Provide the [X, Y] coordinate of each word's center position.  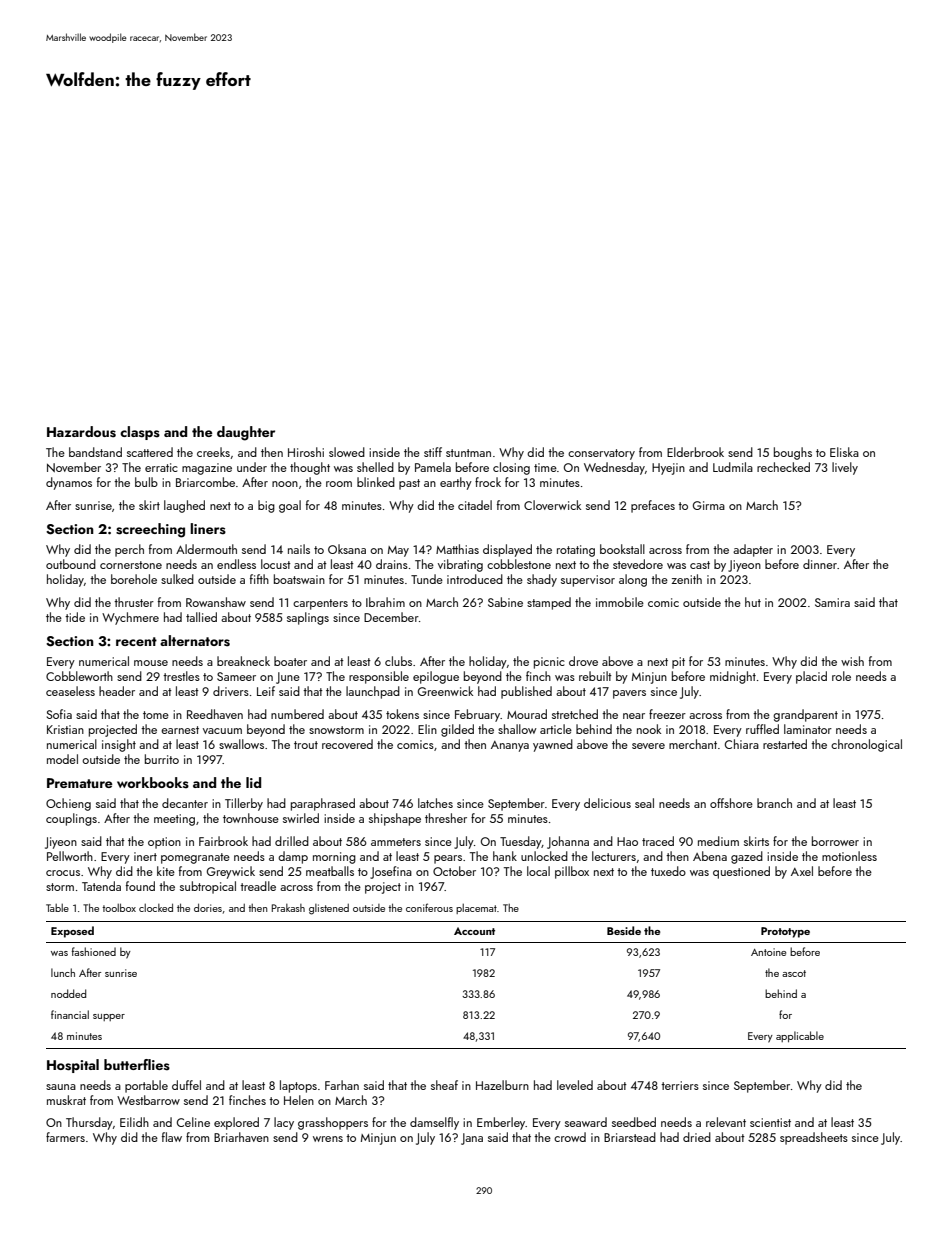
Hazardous [81, 432]
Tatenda [101, 886]
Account [474, 931]
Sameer [236, 676]
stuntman [468, 453]
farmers [65, 1137]
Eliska [844, 452]
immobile [620, 602]
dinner [820, 564]
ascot [794, 973]
